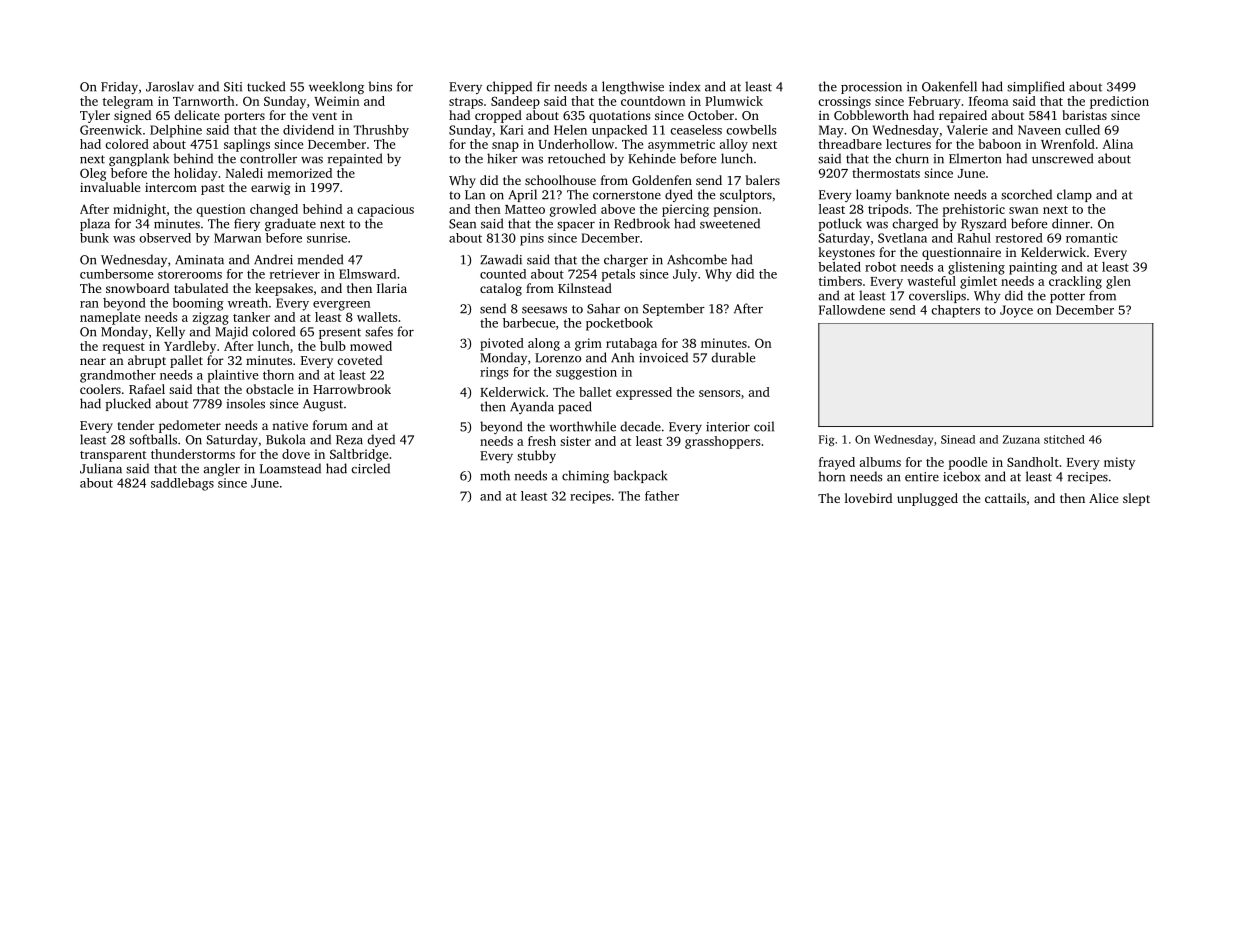 Image resolution: width=1233 pixels, height=952 pixels. What do you see at coordinates (1005, 498) in the document?
I see `cattails` at bounding box center [1005, 498].
